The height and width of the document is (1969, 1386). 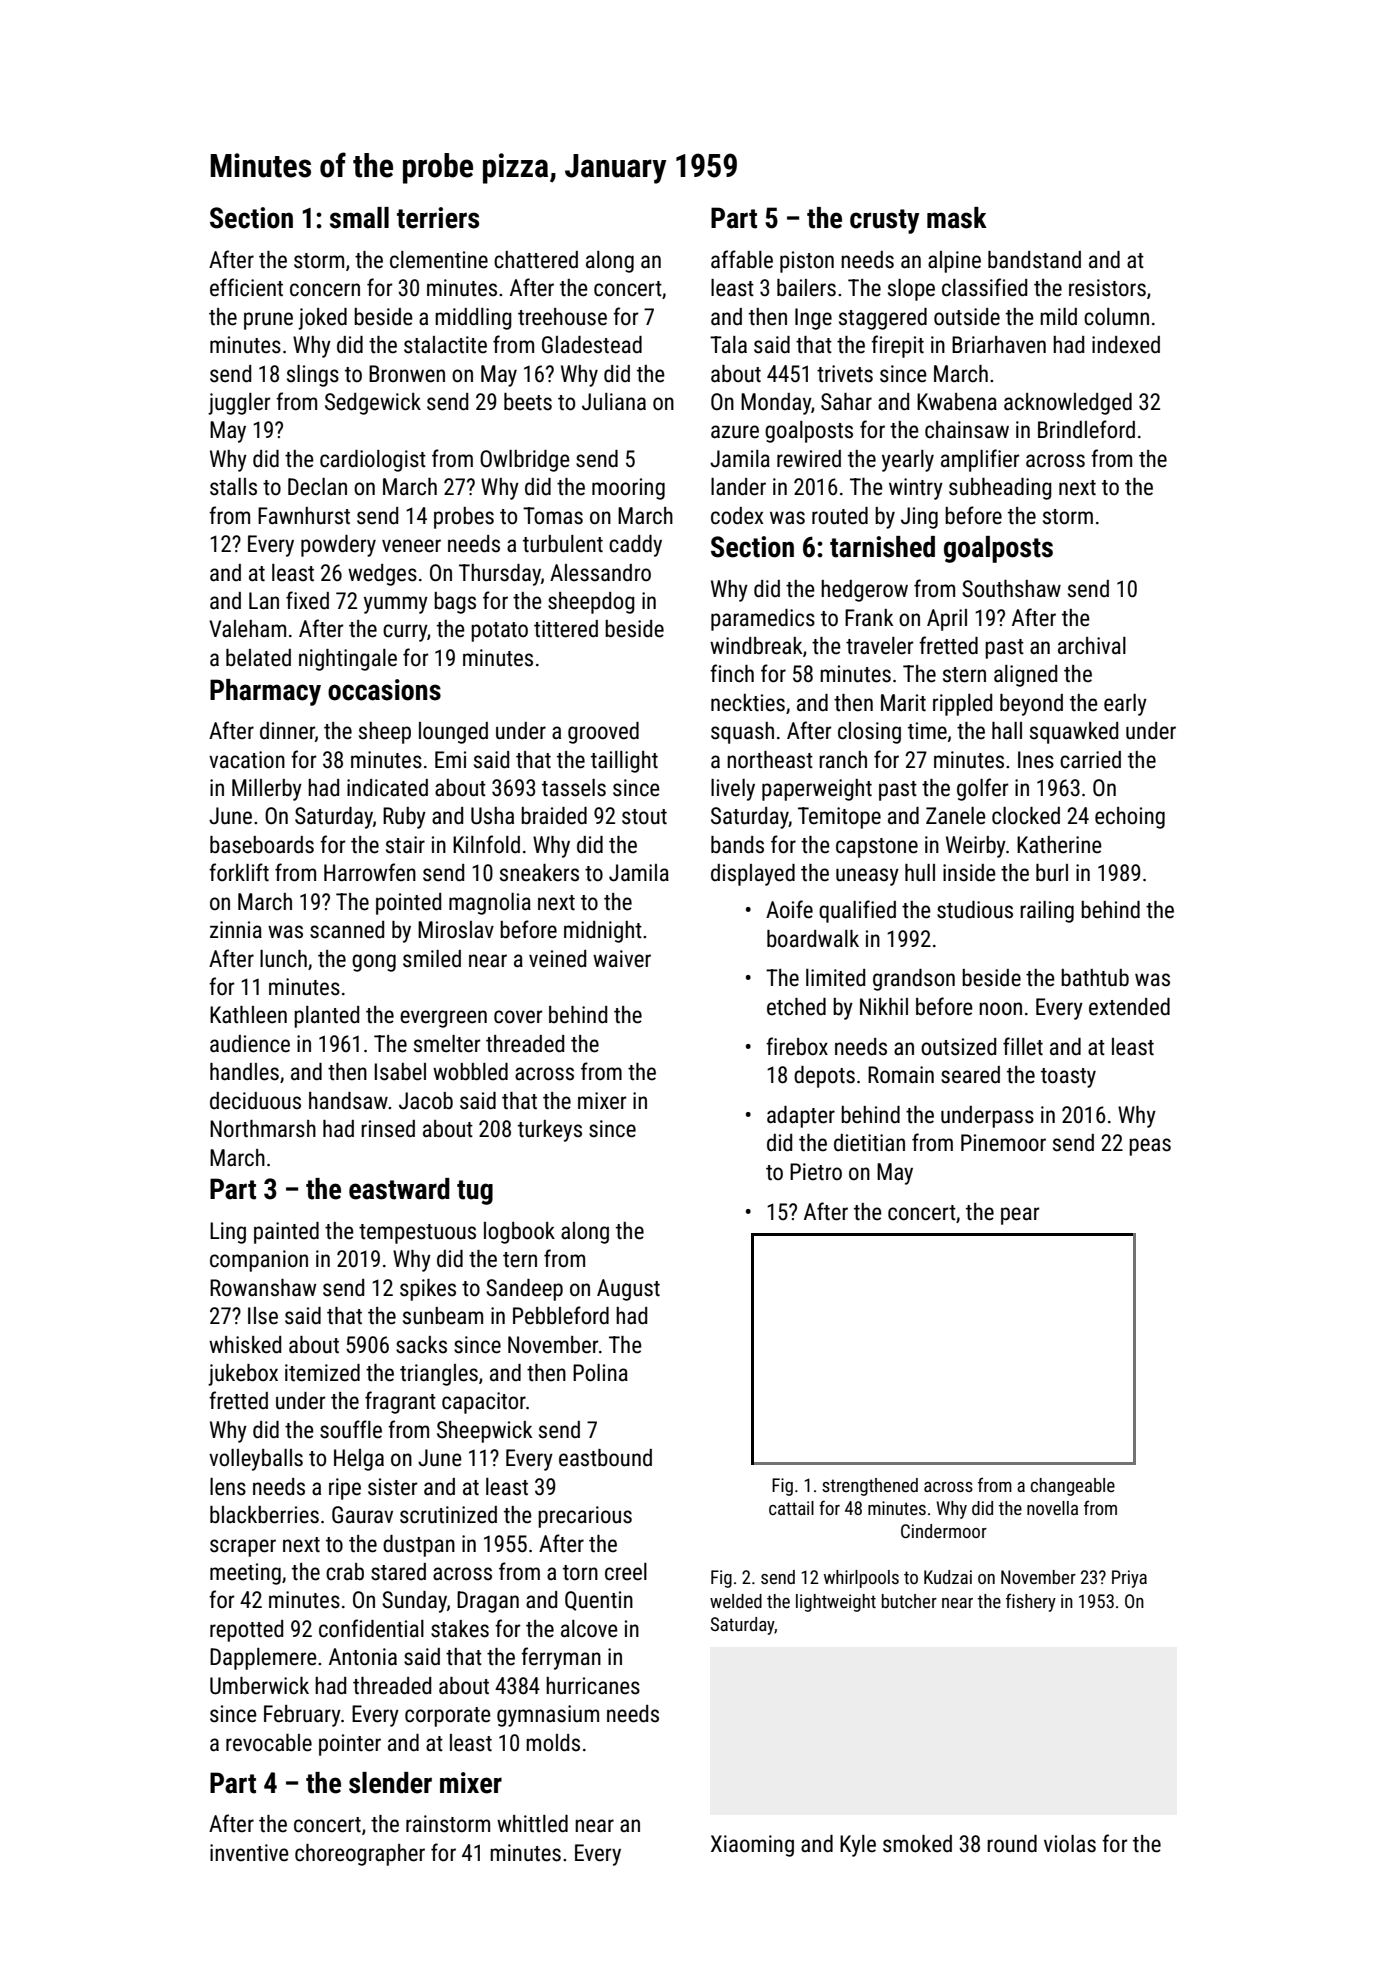 What do you see at coordinates (736, 1601) in the document?
I see `welded` at bounding box center [736, 1601].
